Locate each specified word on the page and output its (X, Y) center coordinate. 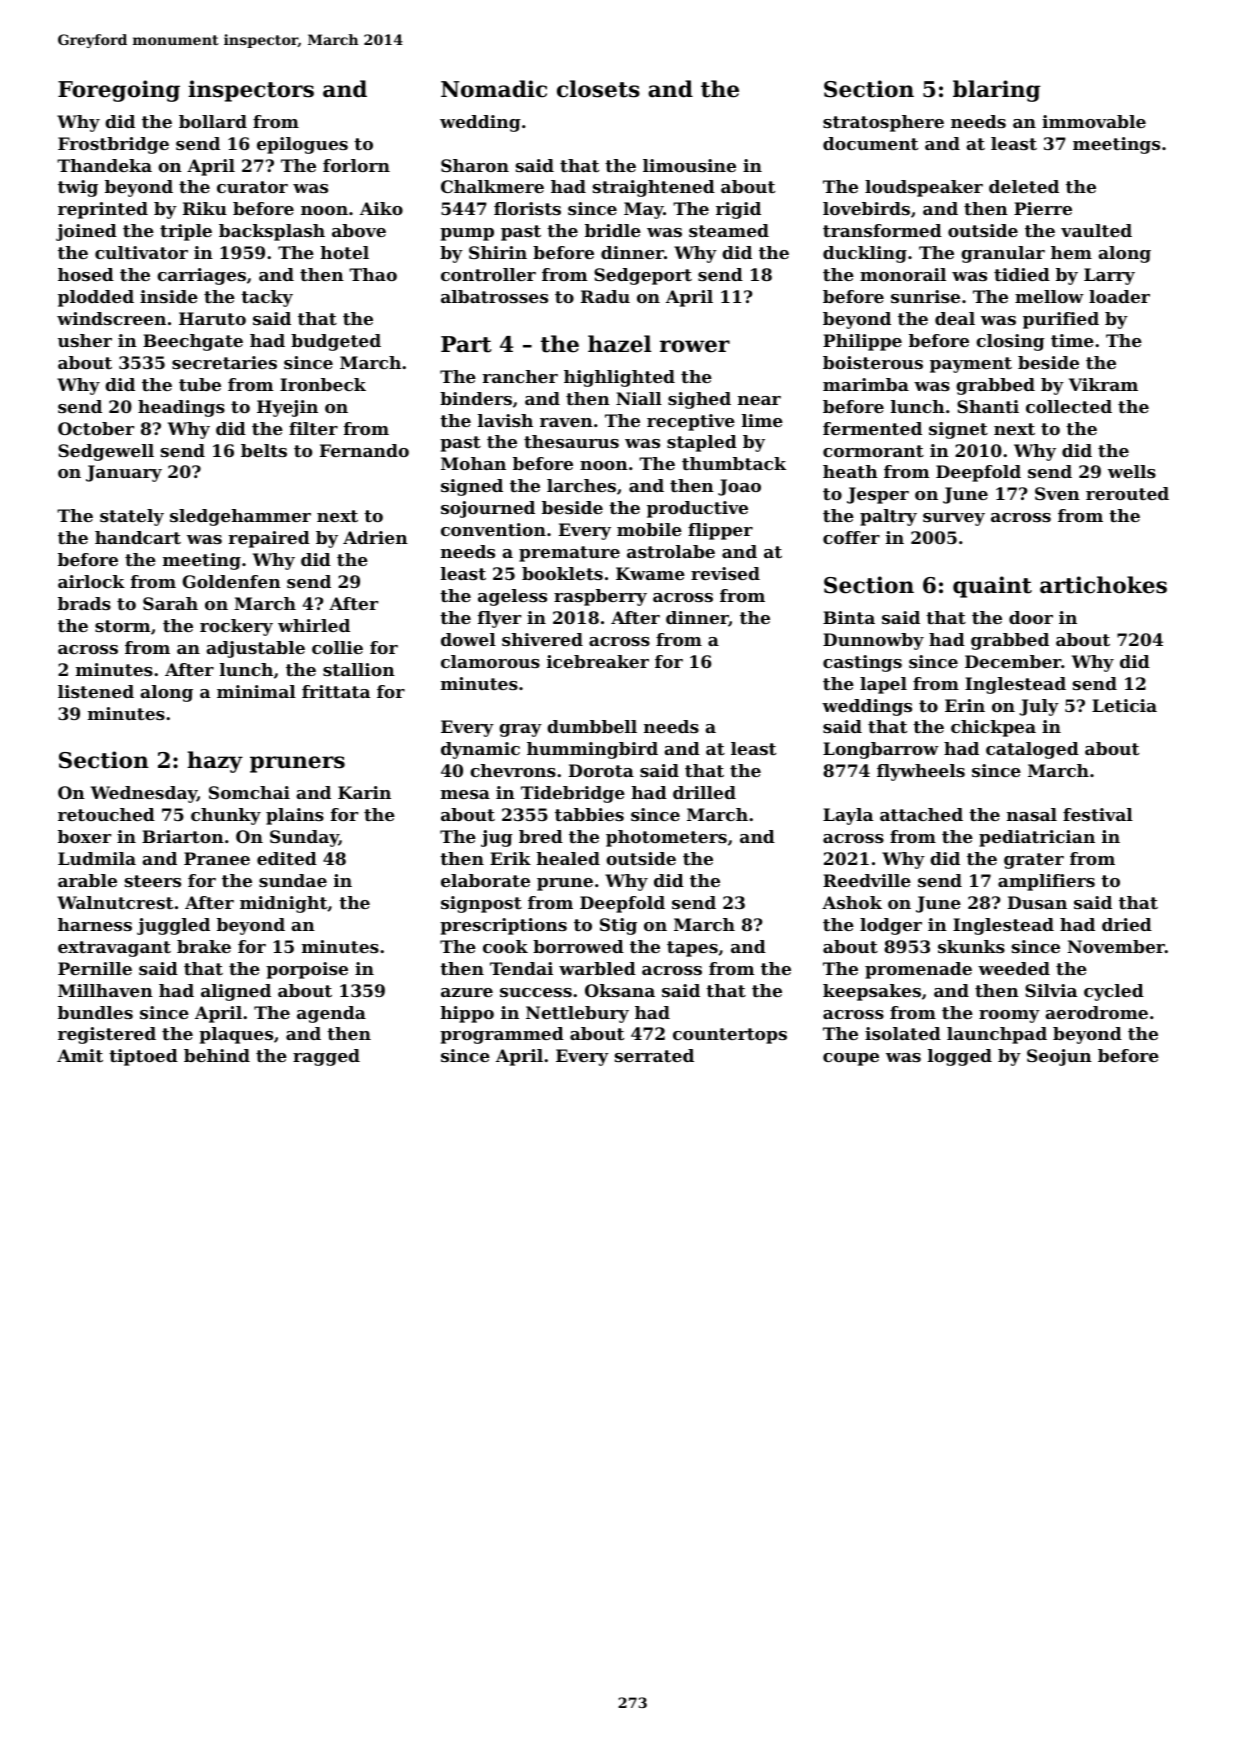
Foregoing (119, 91)
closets (598, 89)
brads (84, 603)
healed (568, 858)
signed (472, 487)
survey (954, 519)
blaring (996, 91)
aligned (236, 992)
